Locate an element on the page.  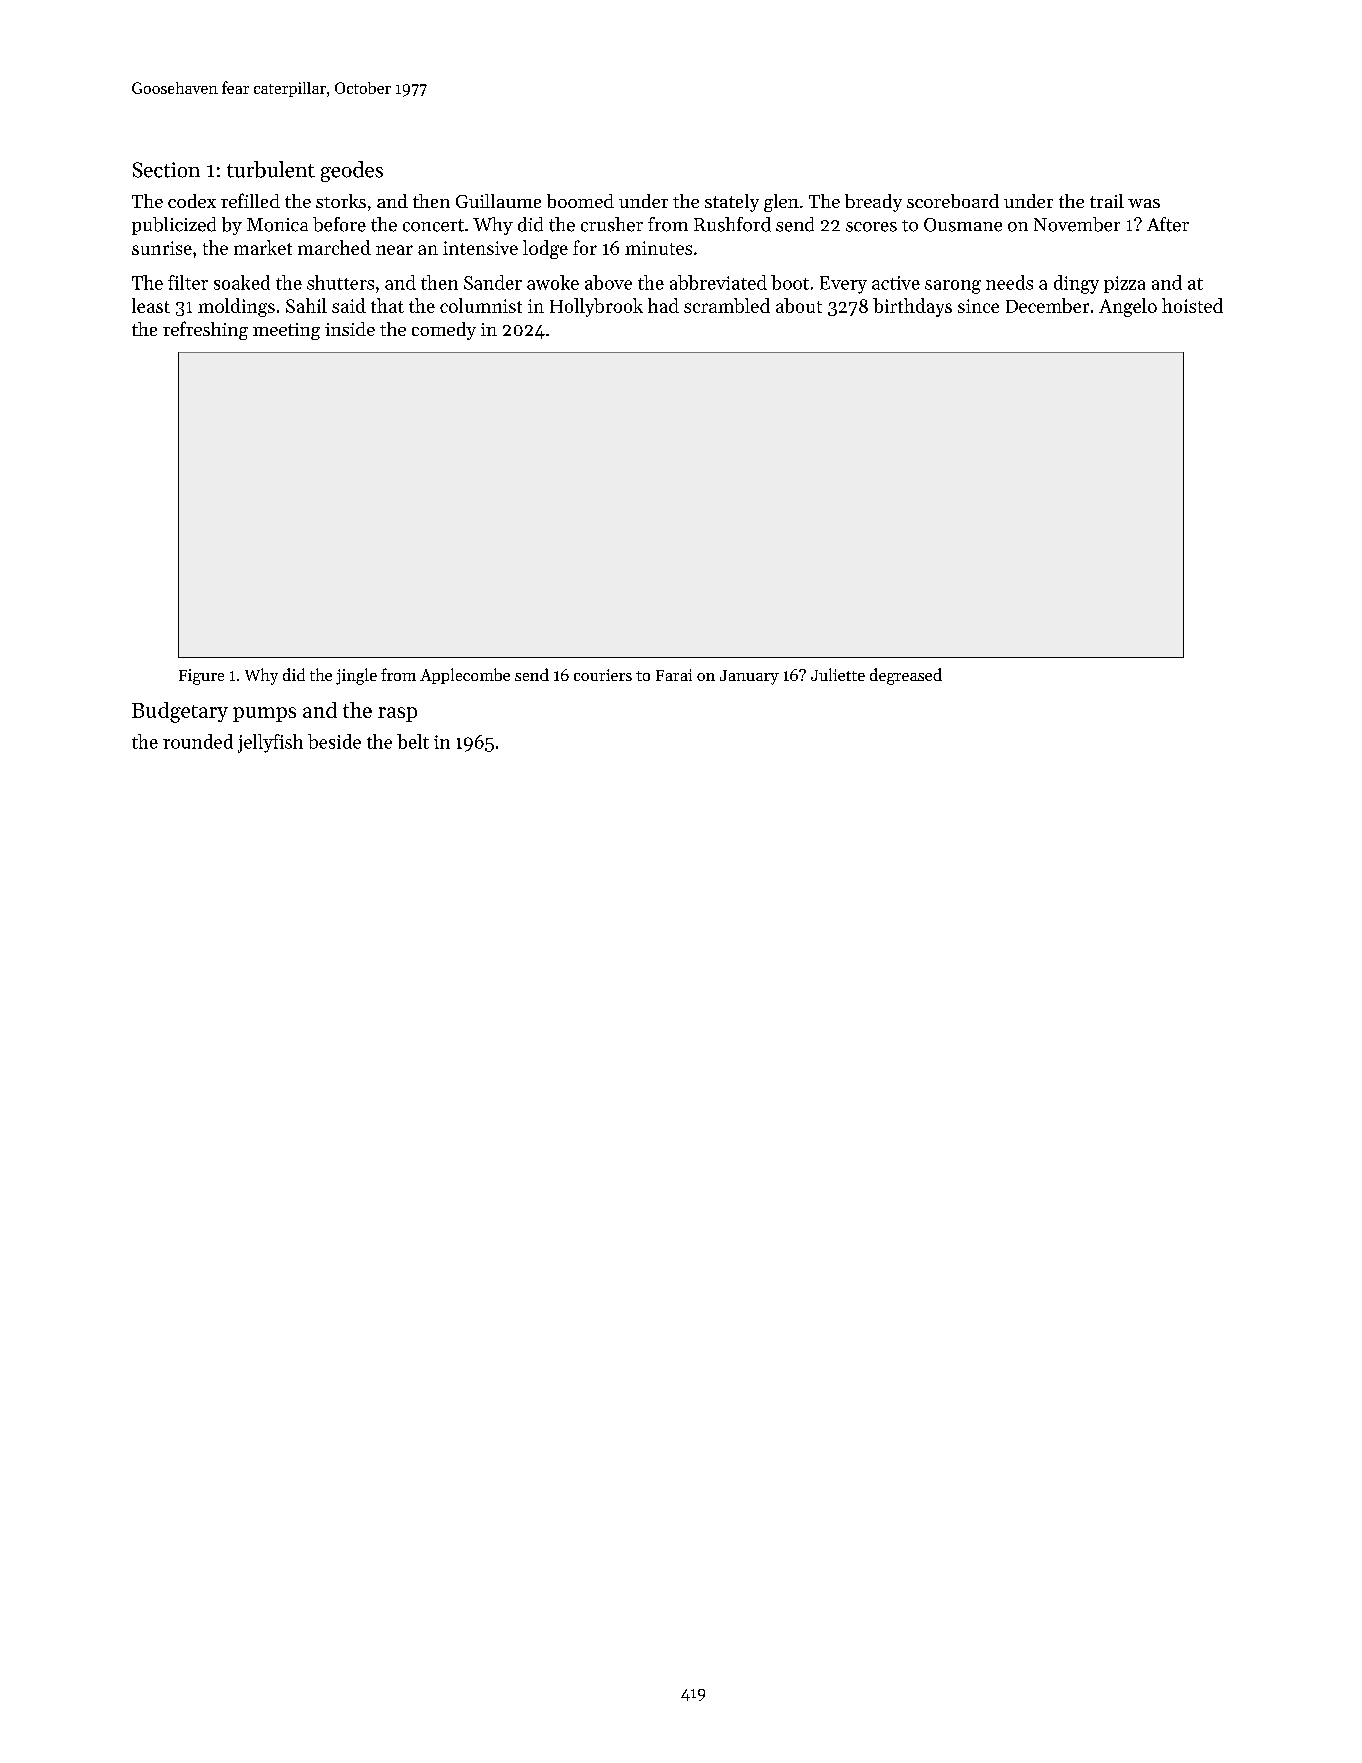
jellyfish is located at coordinates (270, 743).
